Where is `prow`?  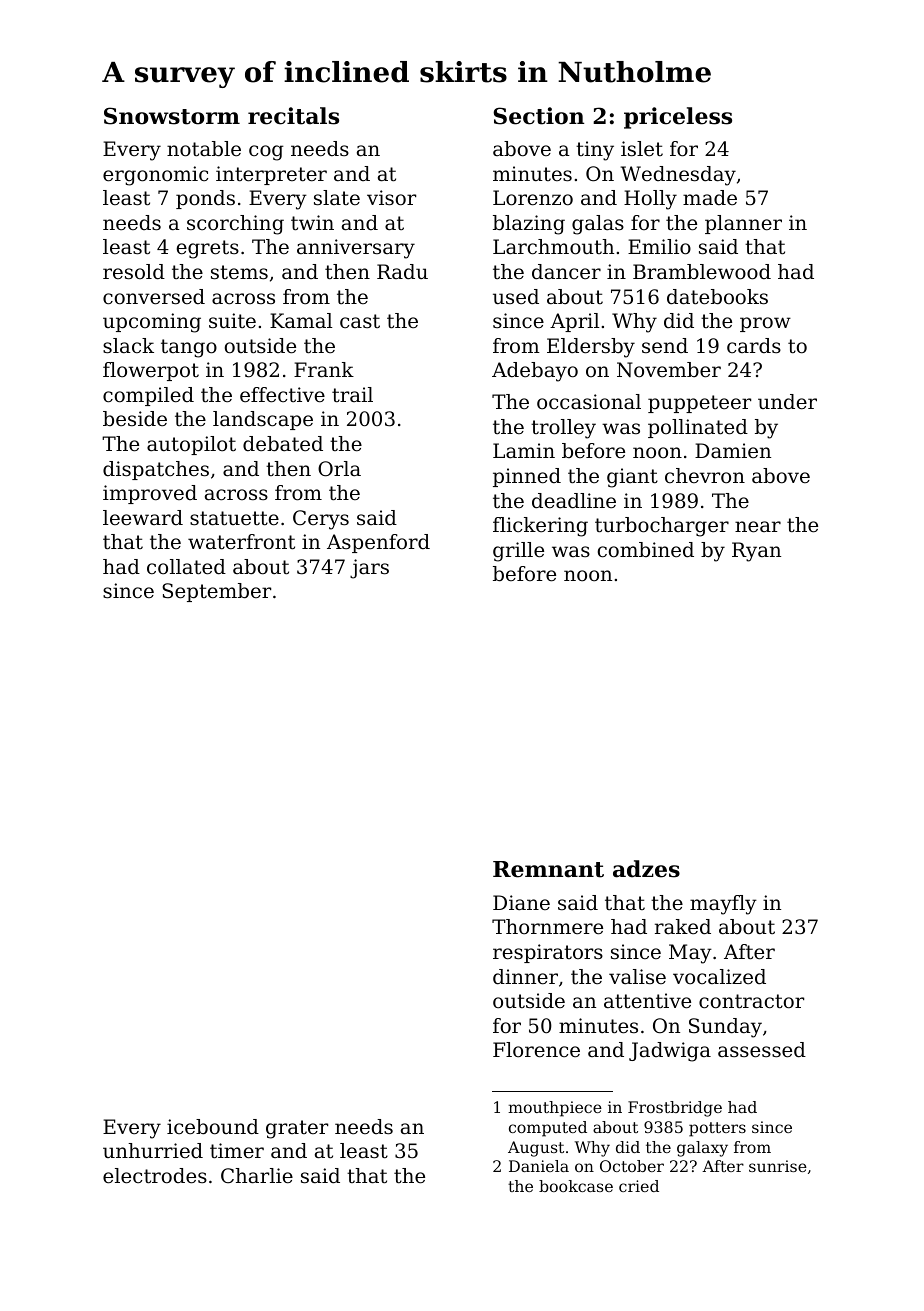 prow is located at coordinates (765, 324).
